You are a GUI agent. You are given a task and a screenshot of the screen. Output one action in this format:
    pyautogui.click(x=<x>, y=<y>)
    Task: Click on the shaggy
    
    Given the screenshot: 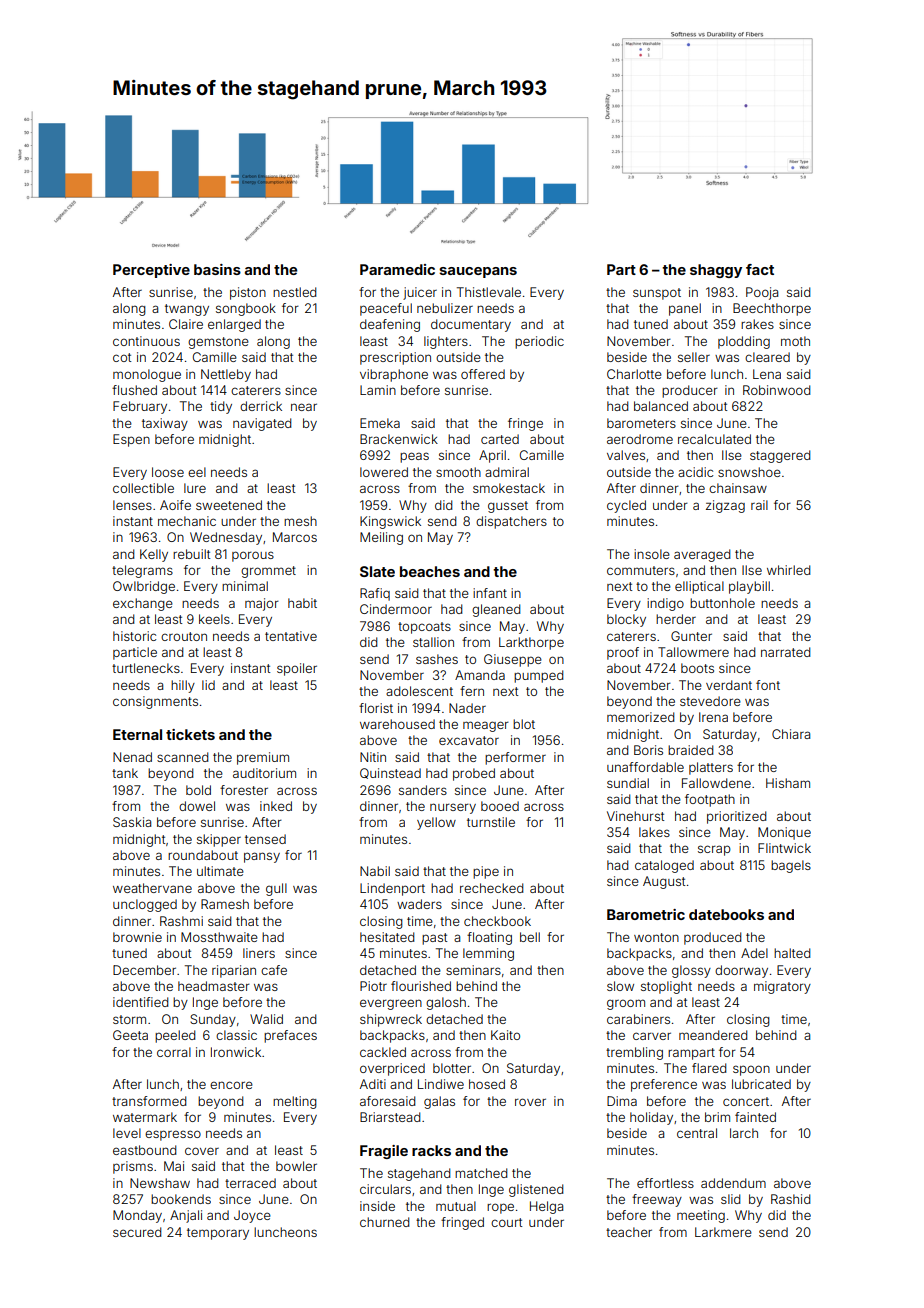 What is the action you would take?
    pyautogui.click(x=716, y=271)
